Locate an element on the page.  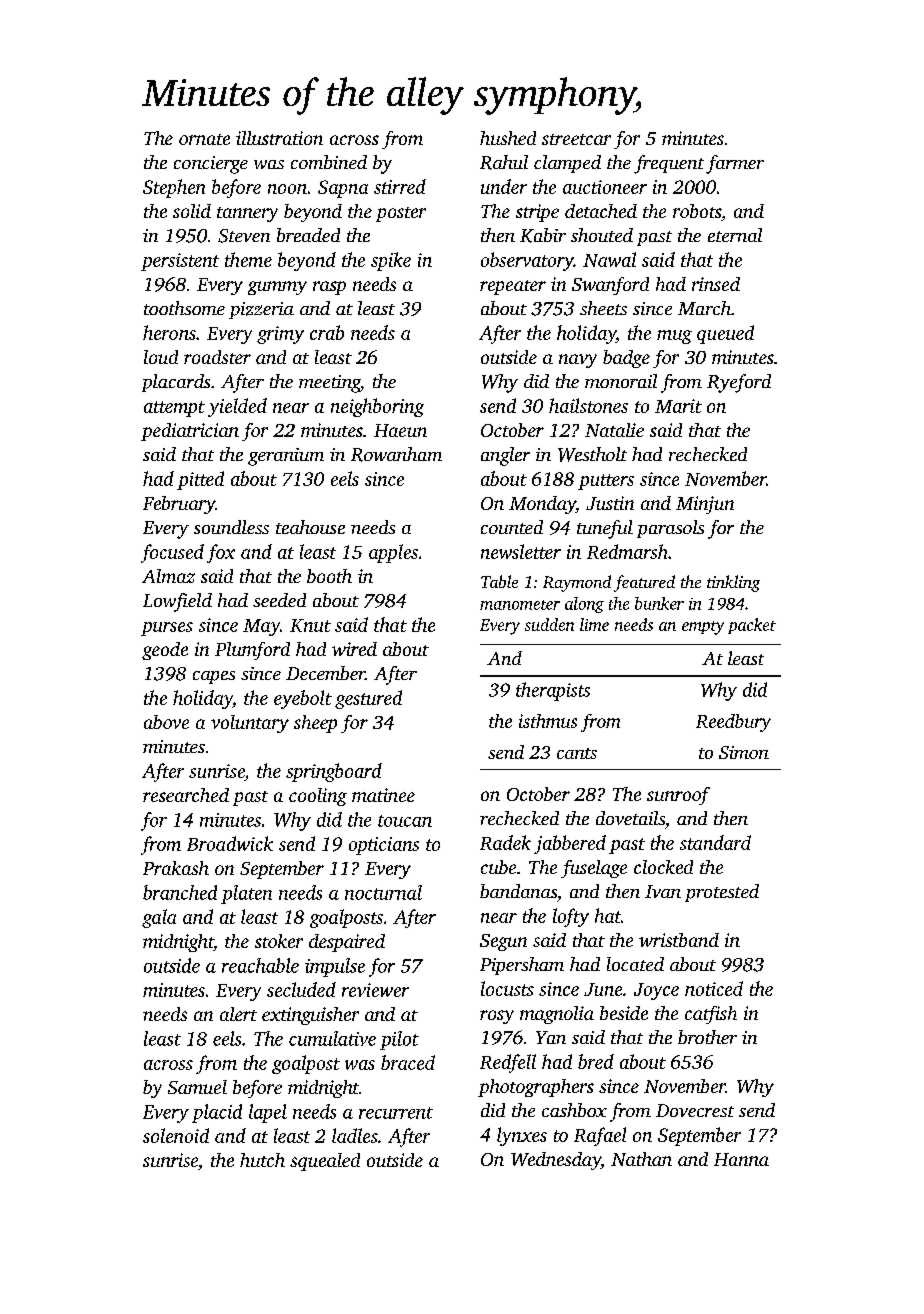
auctioneer is located at coordinates (605, 187).
